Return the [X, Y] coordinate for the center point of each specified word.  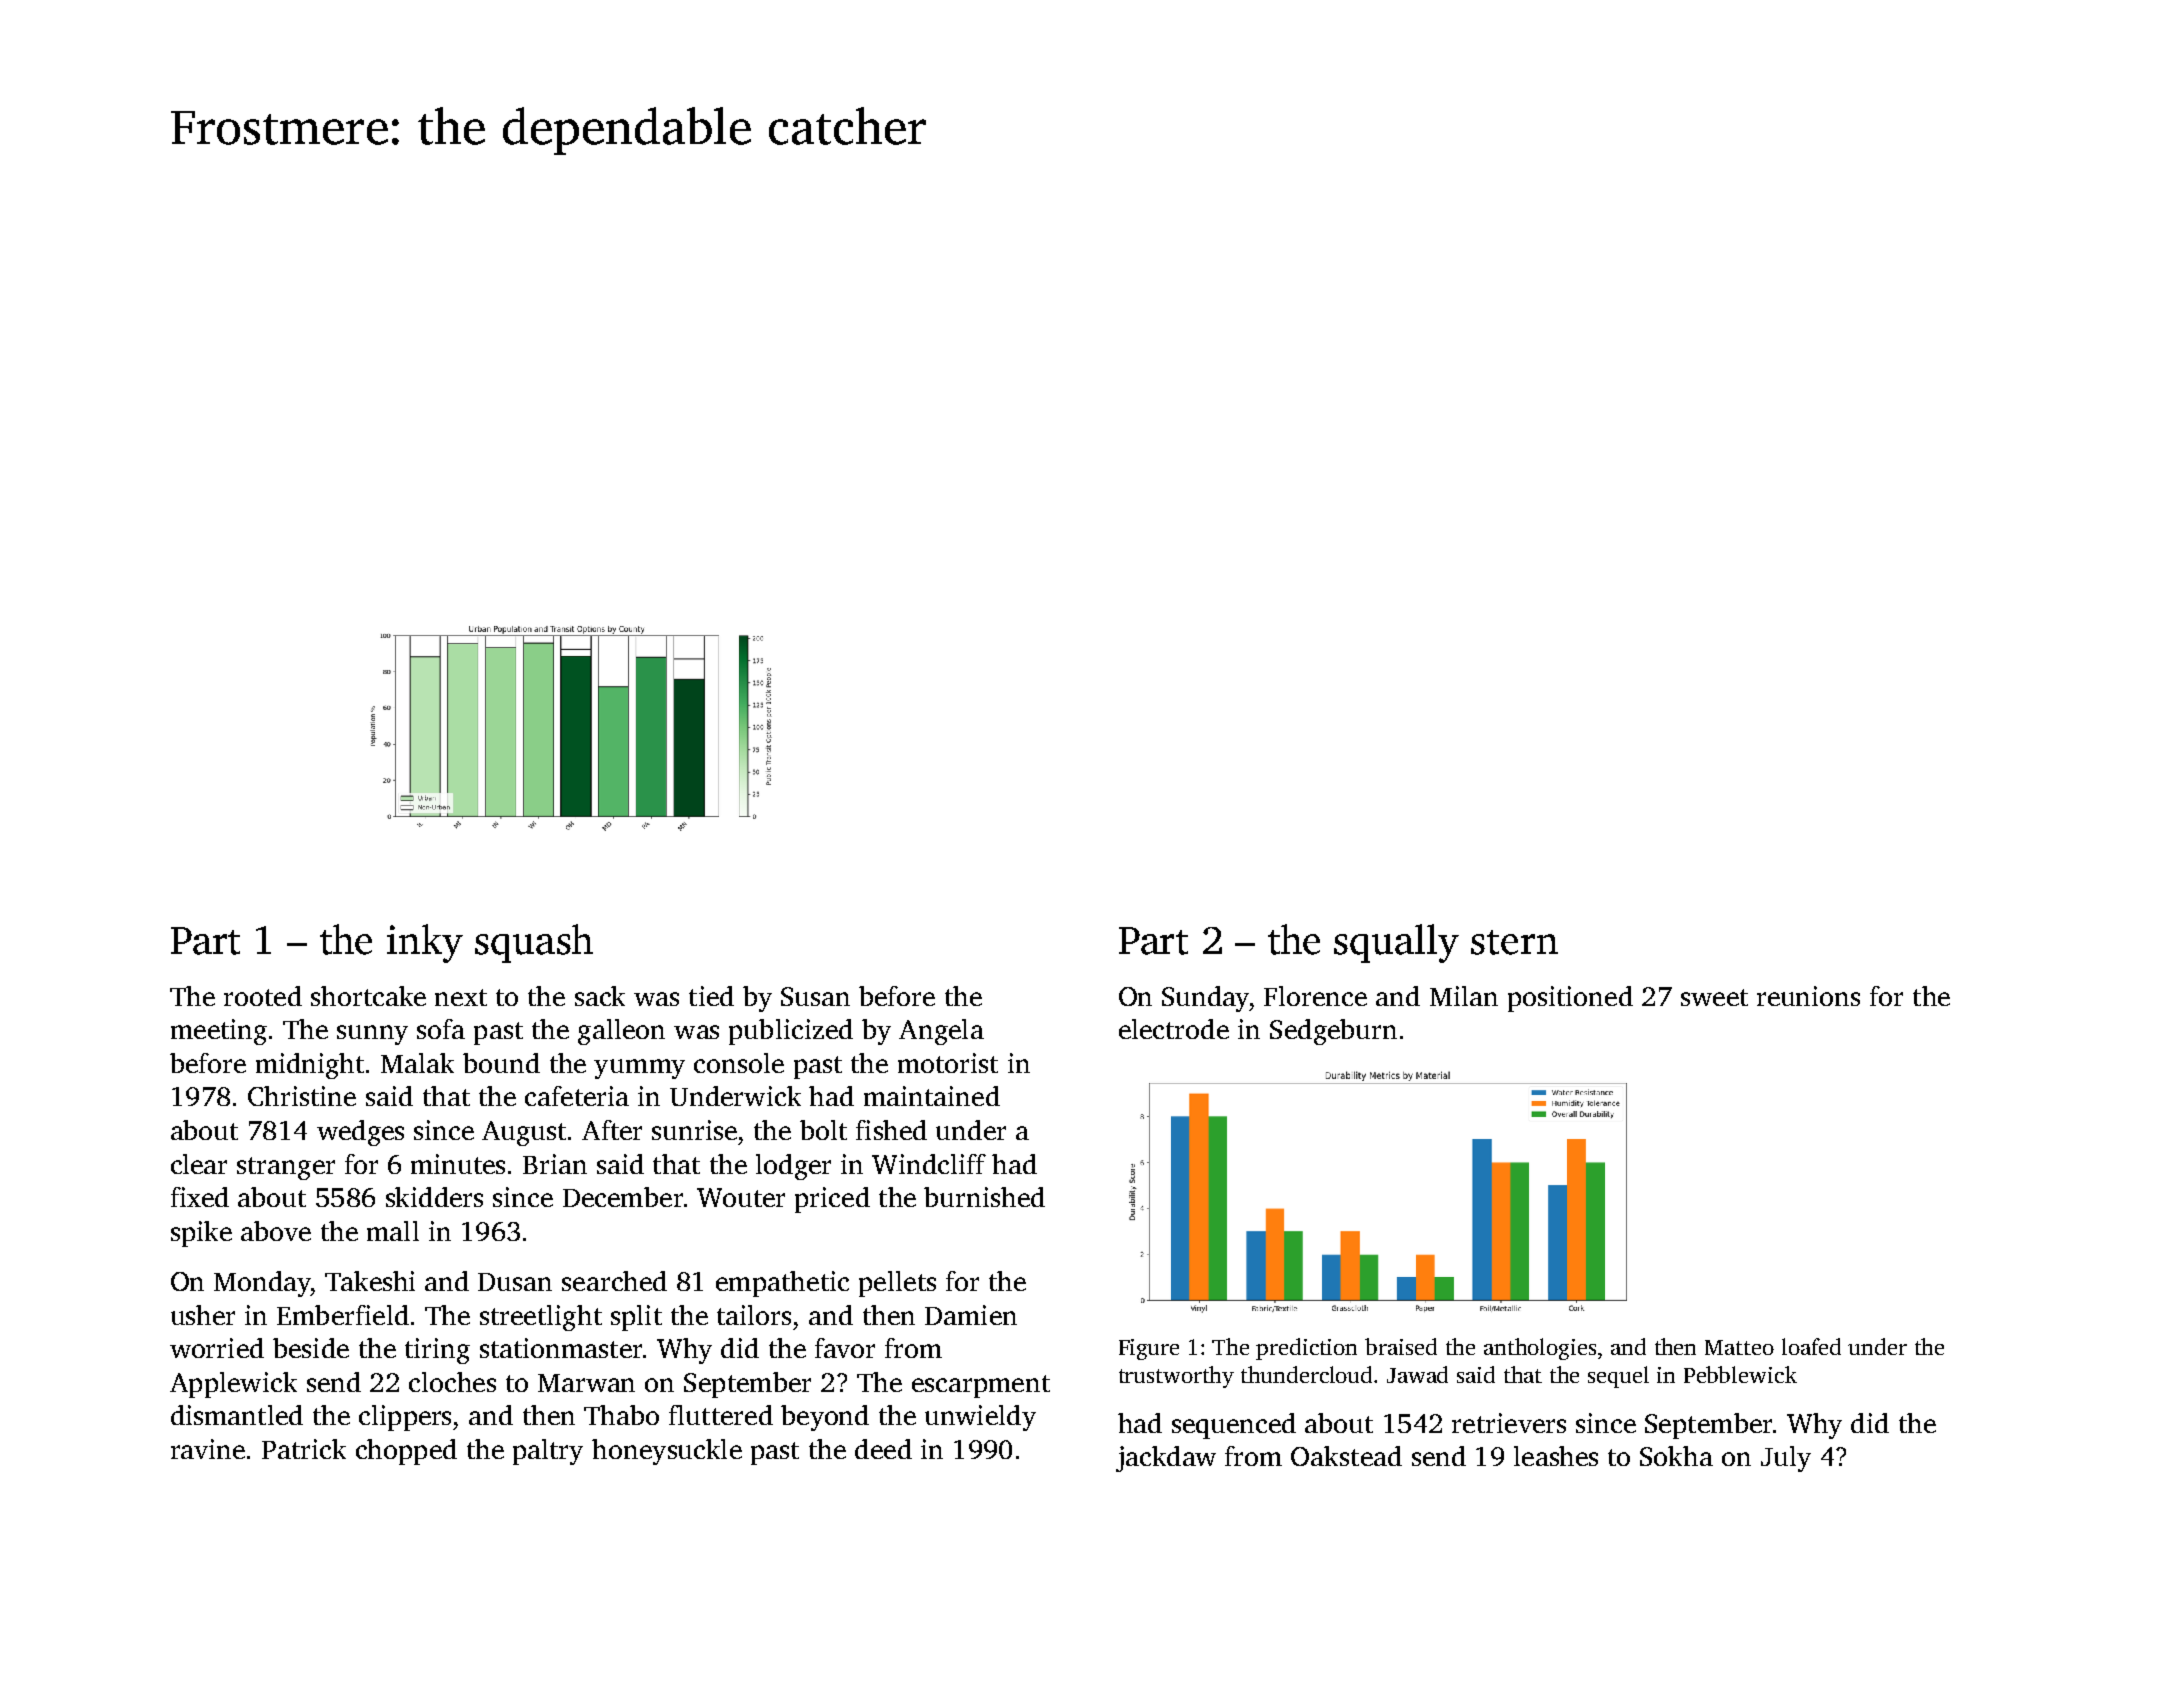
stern [1514, 942]
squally [1396, 943]
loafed [1811, 1346]
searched [614, 1281]
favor [845, 1348]
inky [425, 943]
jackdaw [1166, 1459]
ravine [208, 1449]
